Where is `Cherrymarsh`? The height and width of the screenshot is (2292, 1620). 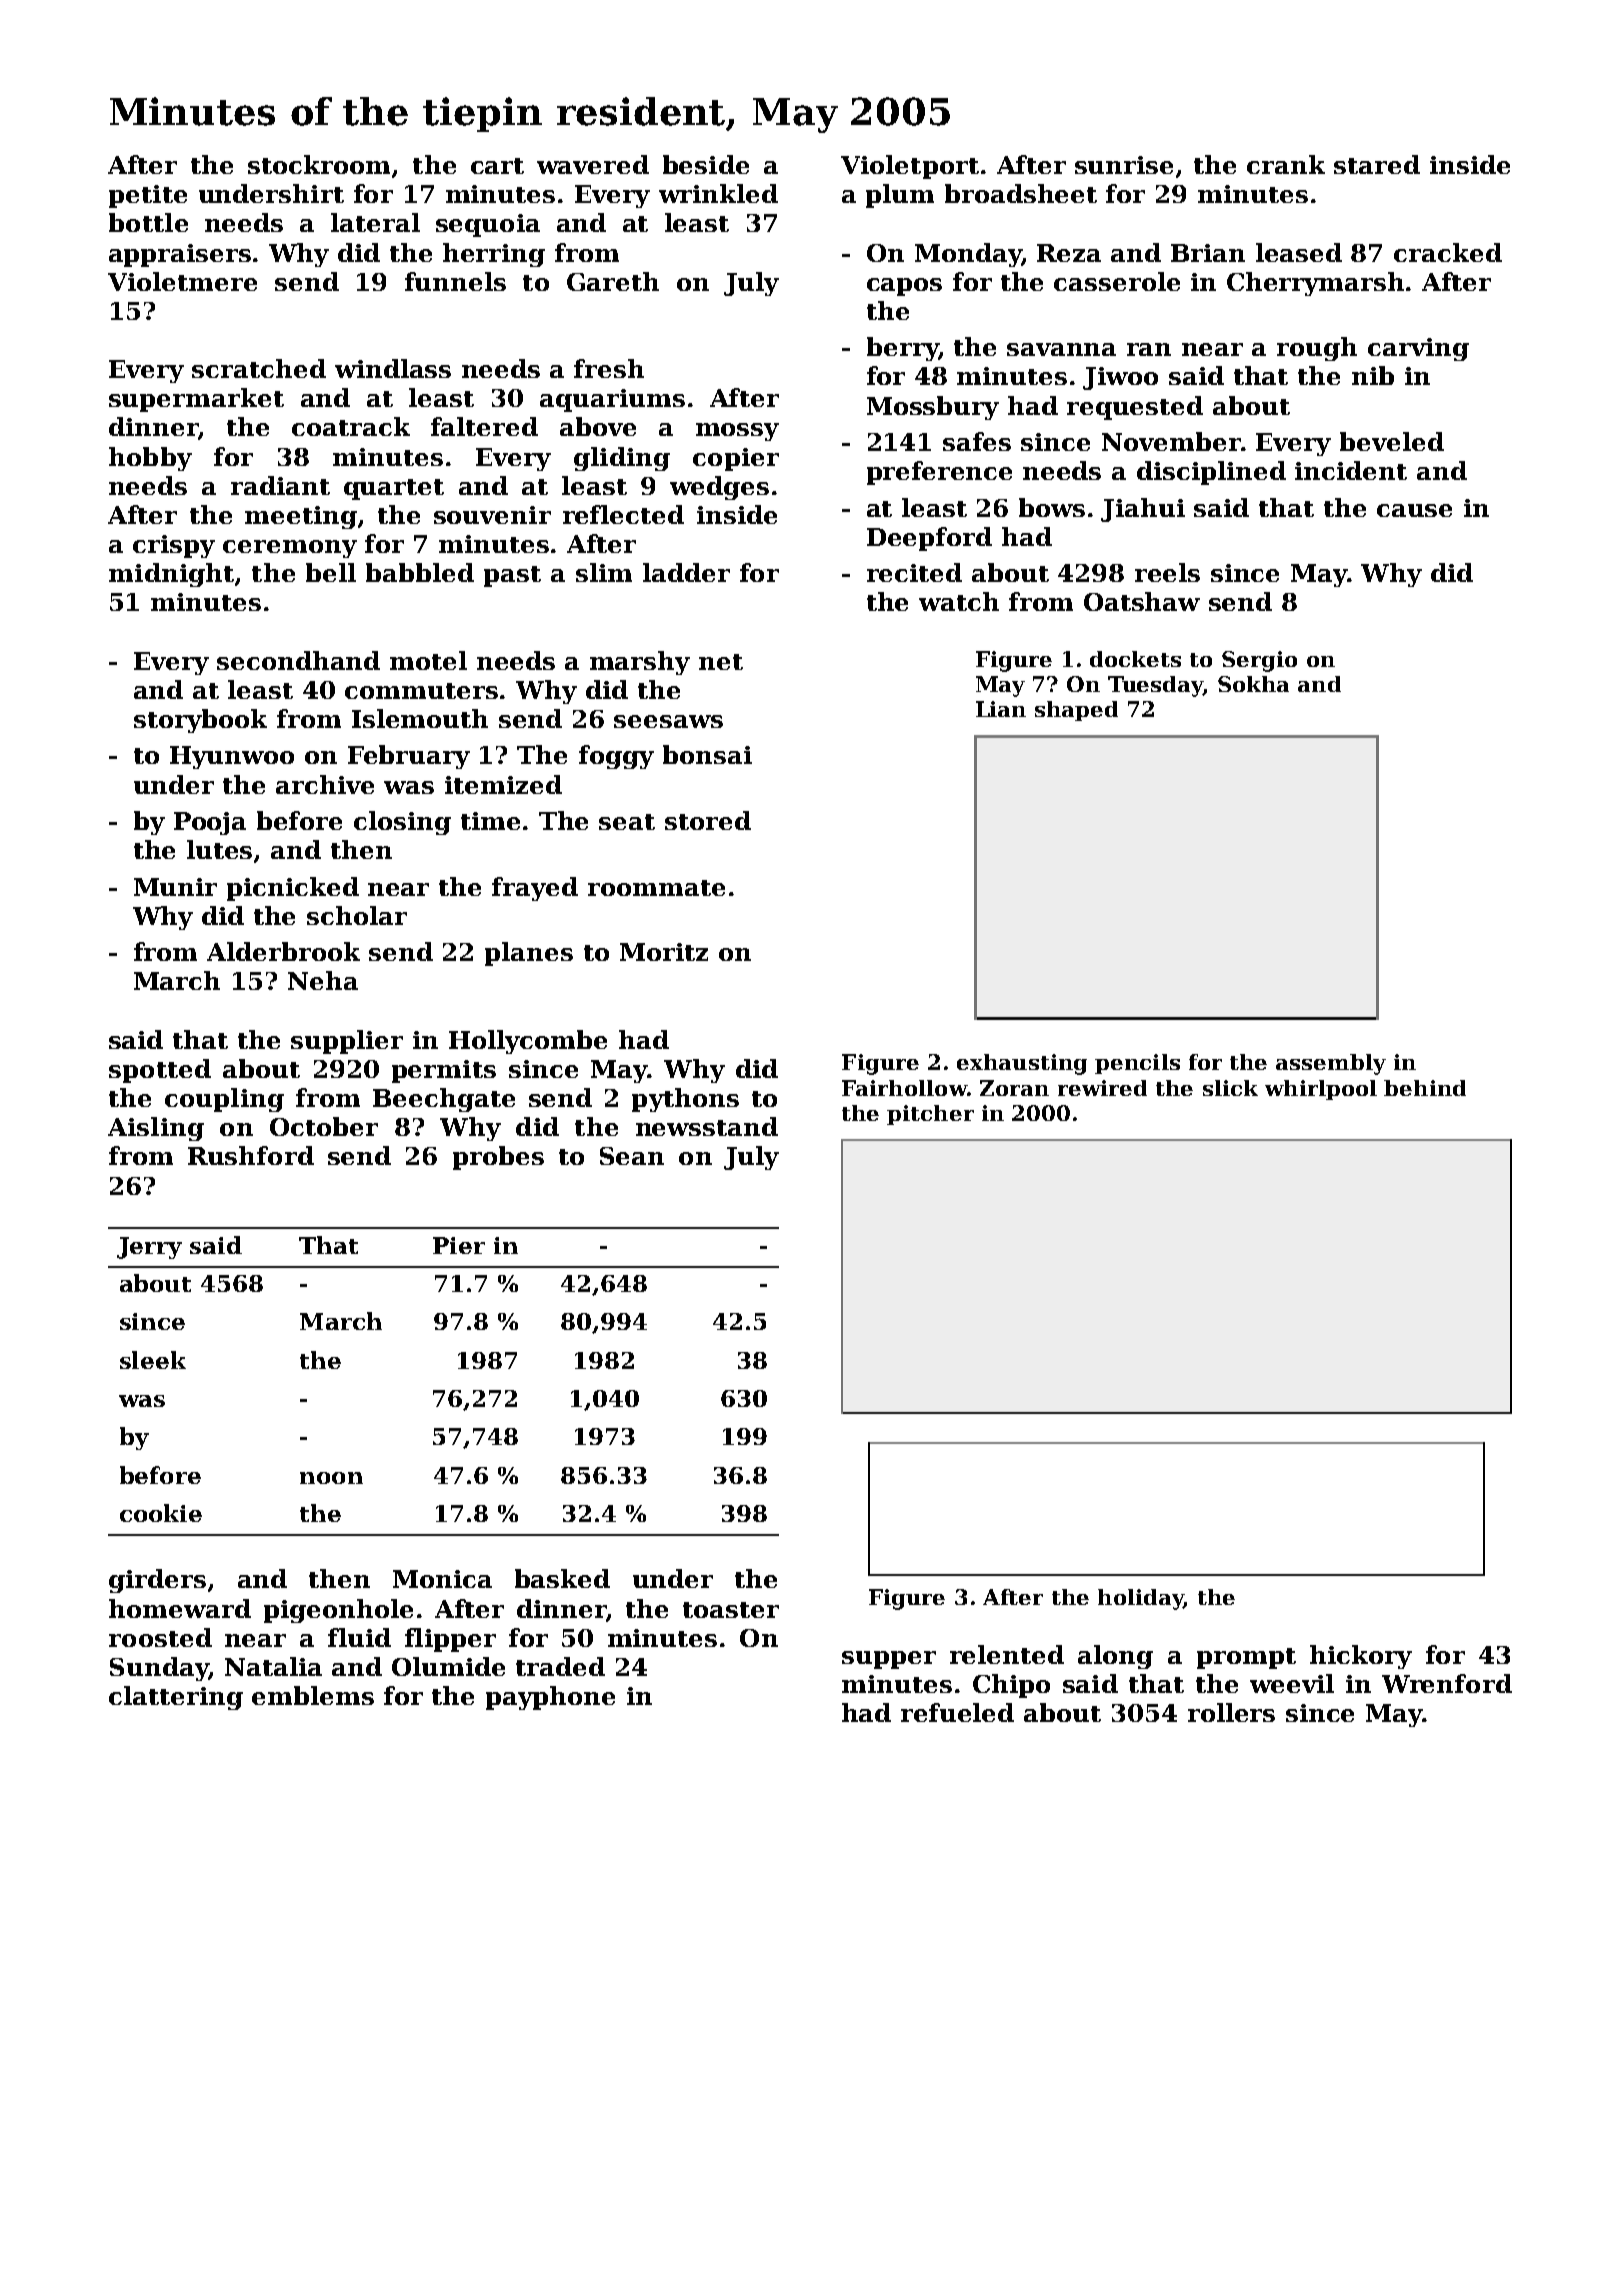
Cherrymarsh is located at coordinates (1315, 284).
